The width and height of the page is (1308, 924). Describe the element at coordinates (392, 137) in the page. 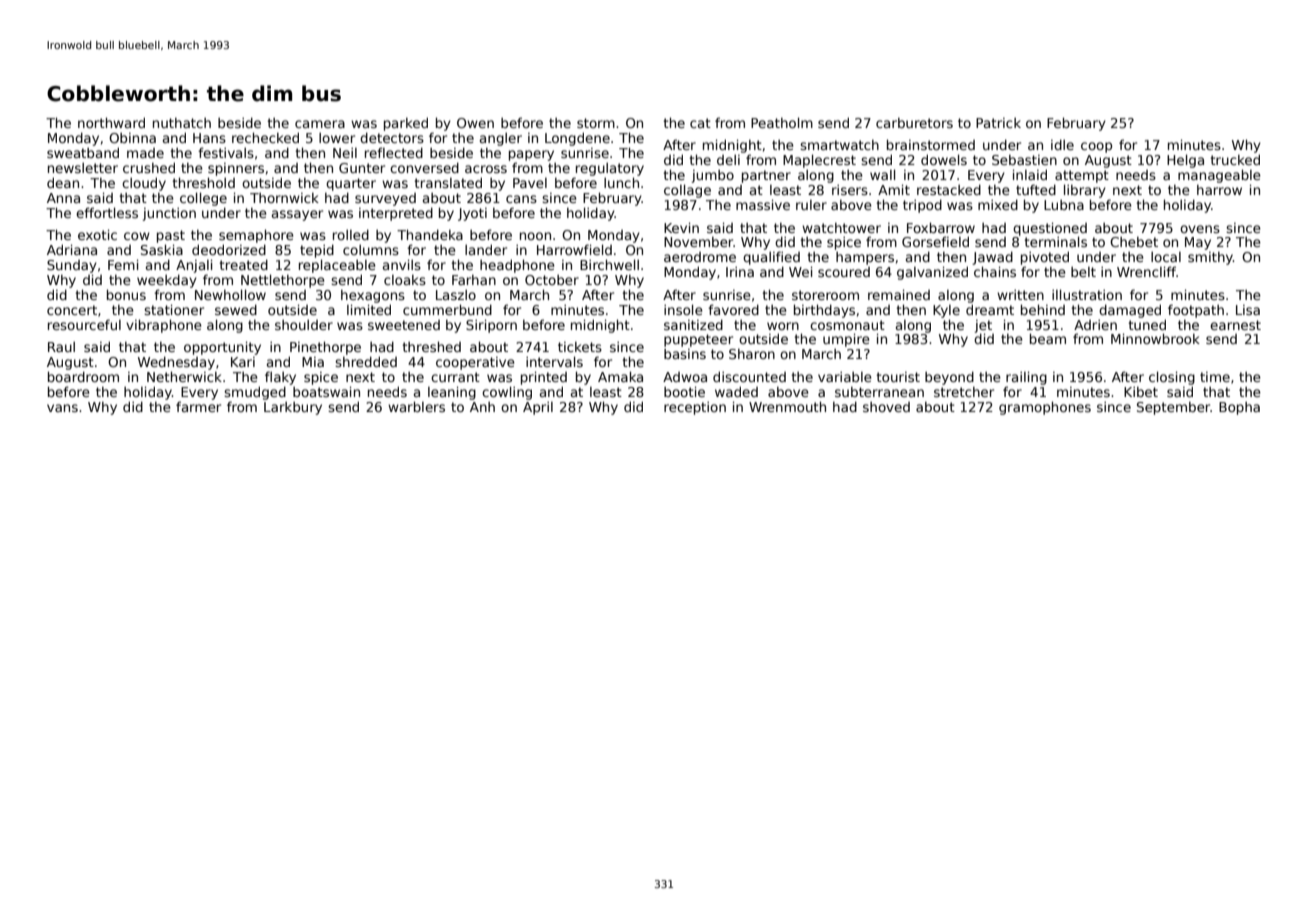

I see `detectors` at that location.
